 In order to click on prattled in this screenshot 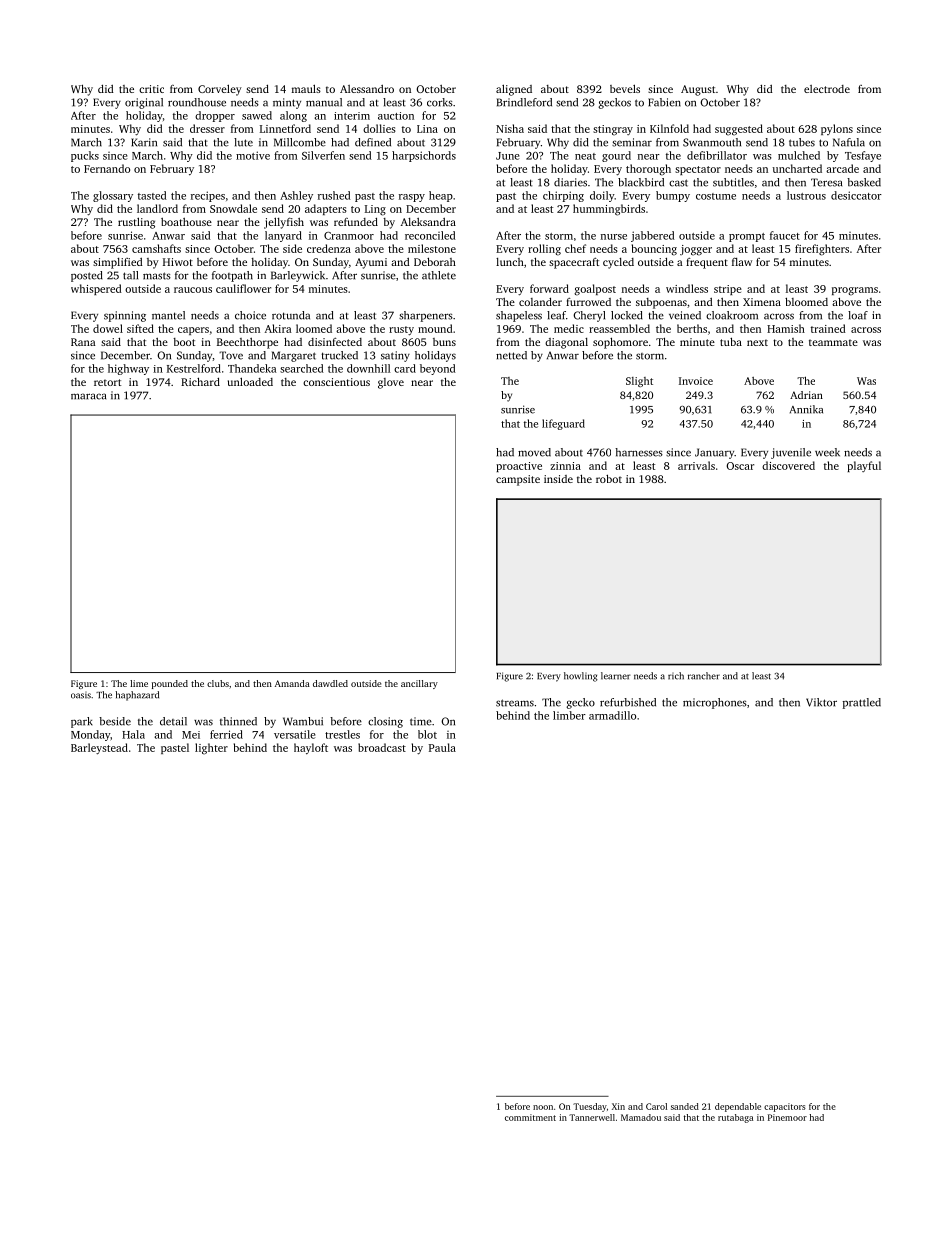, I will do `click(862, 703)`.
